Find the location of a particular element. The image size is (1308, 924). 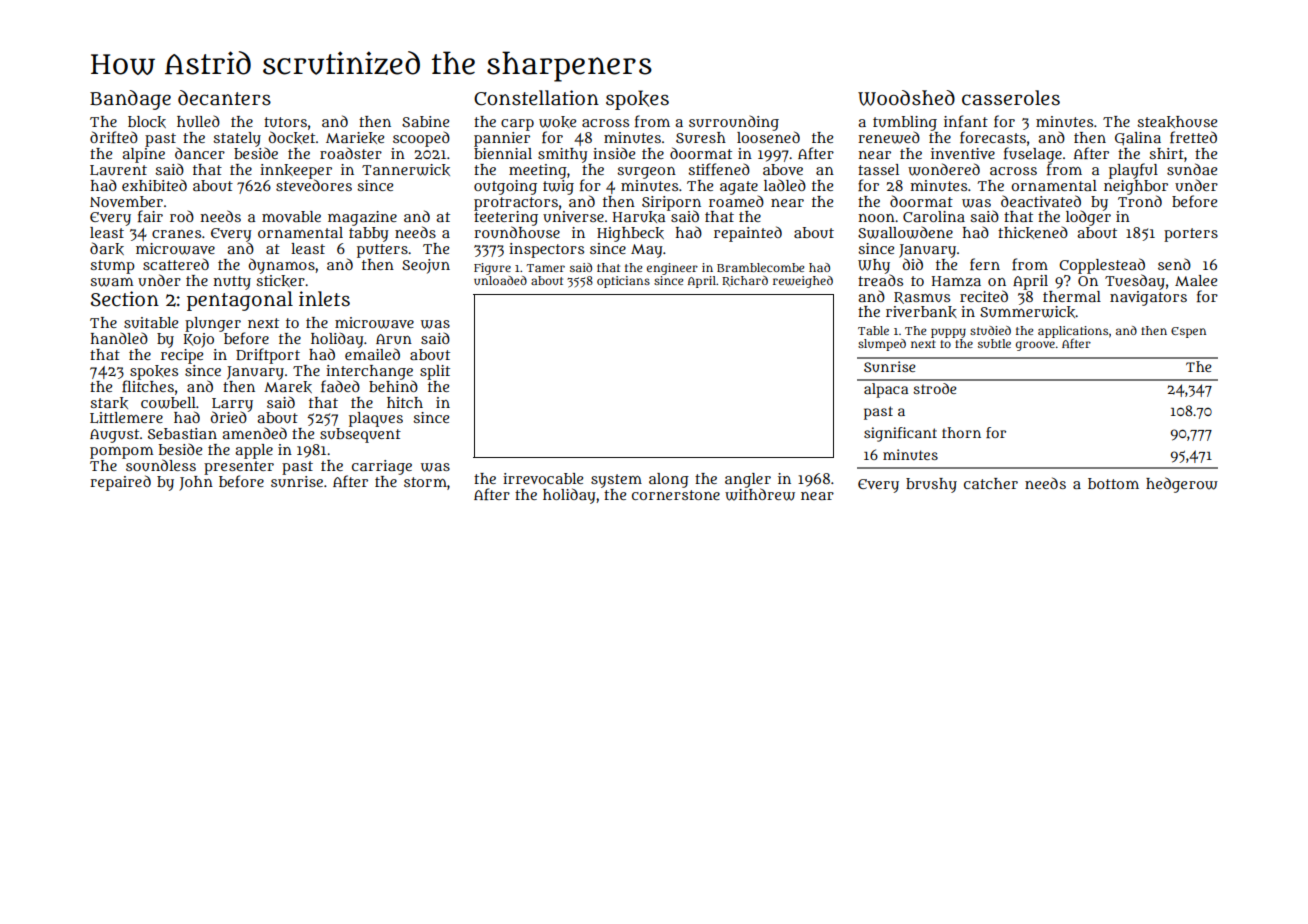

ladled is located at coordinates (785, 185).
